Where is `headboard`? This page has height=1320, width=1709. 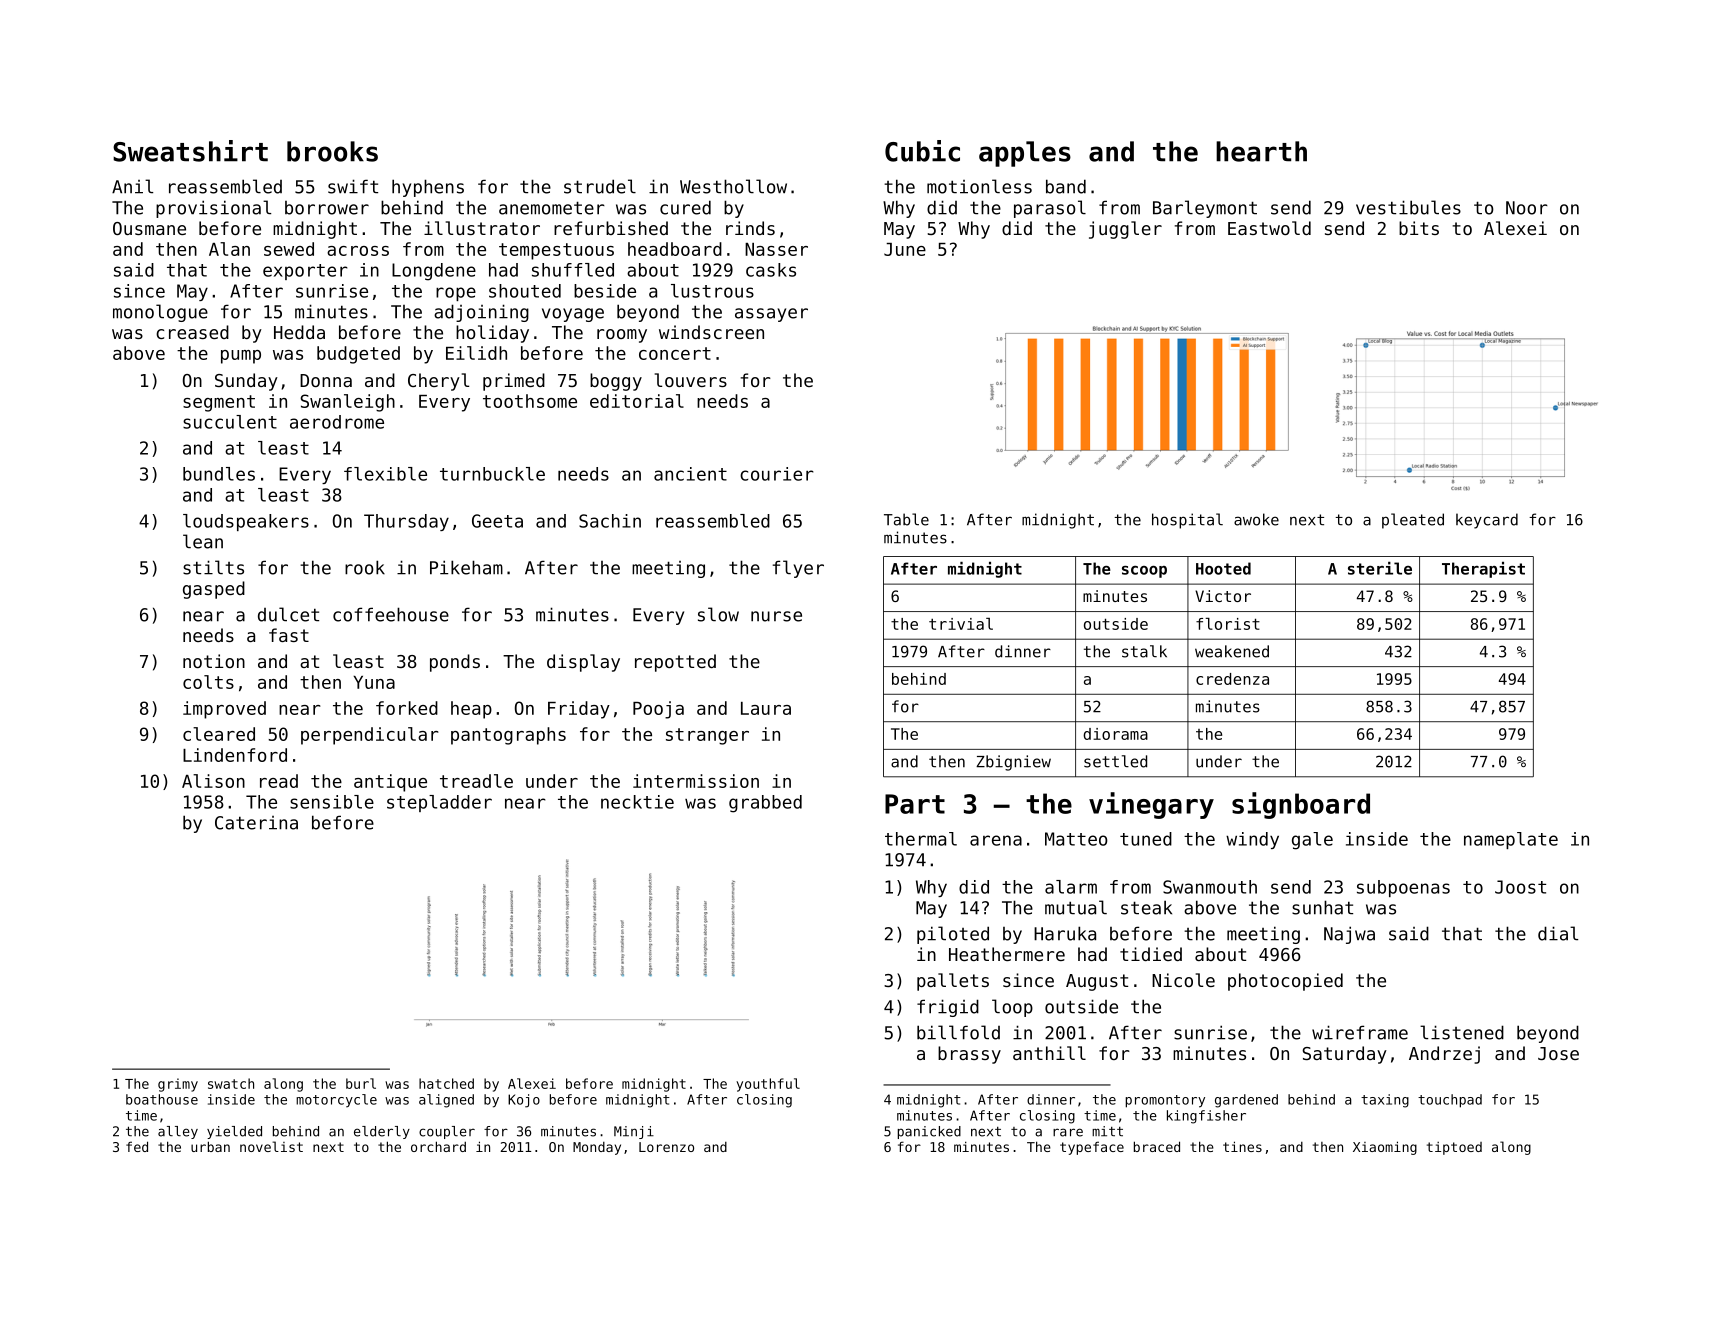
headboard is located at coordinates (675, 249).
